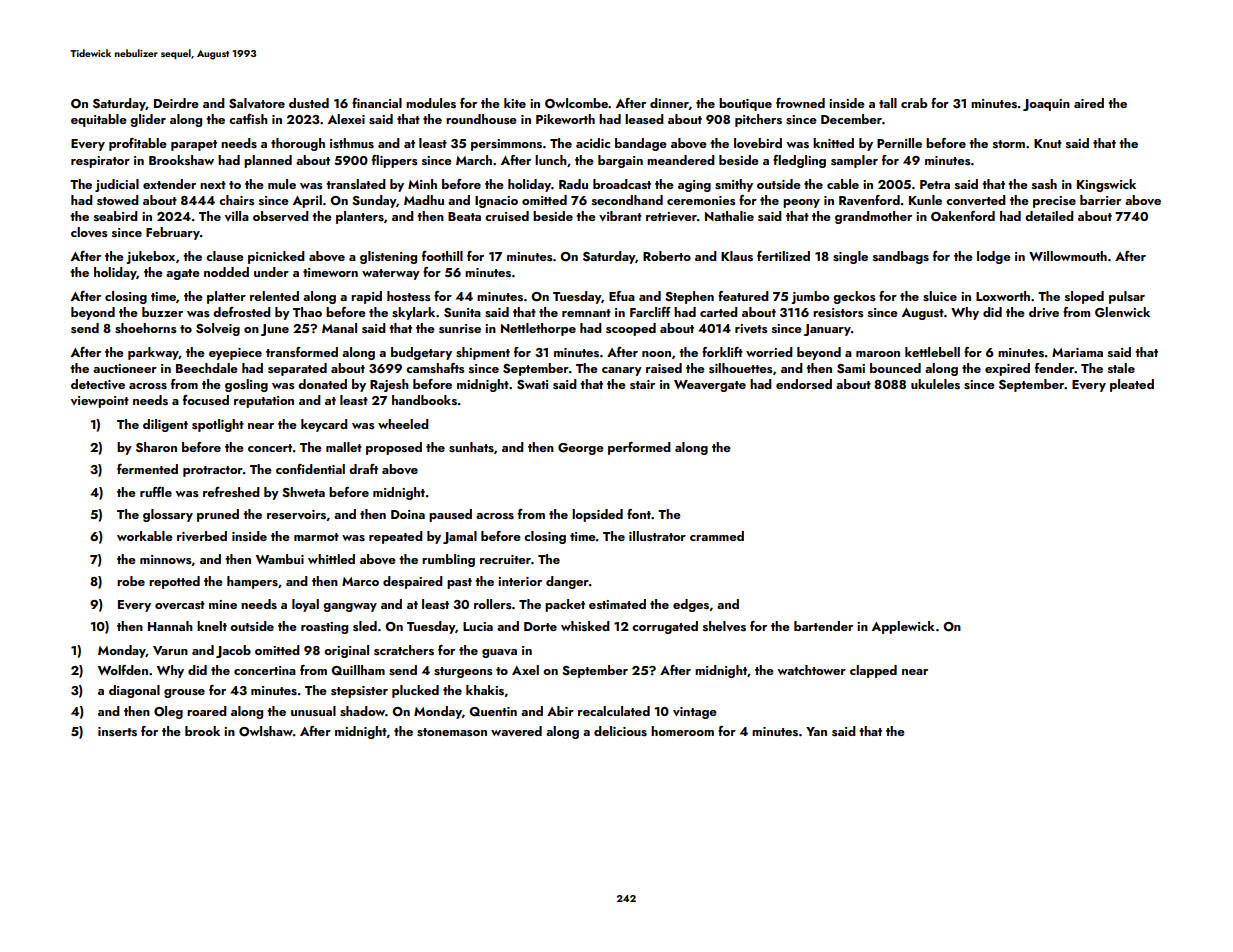 Image resolution: width=1233 pixels, height=952 pixels. I want to click on Knut, so click(1048, 143).
